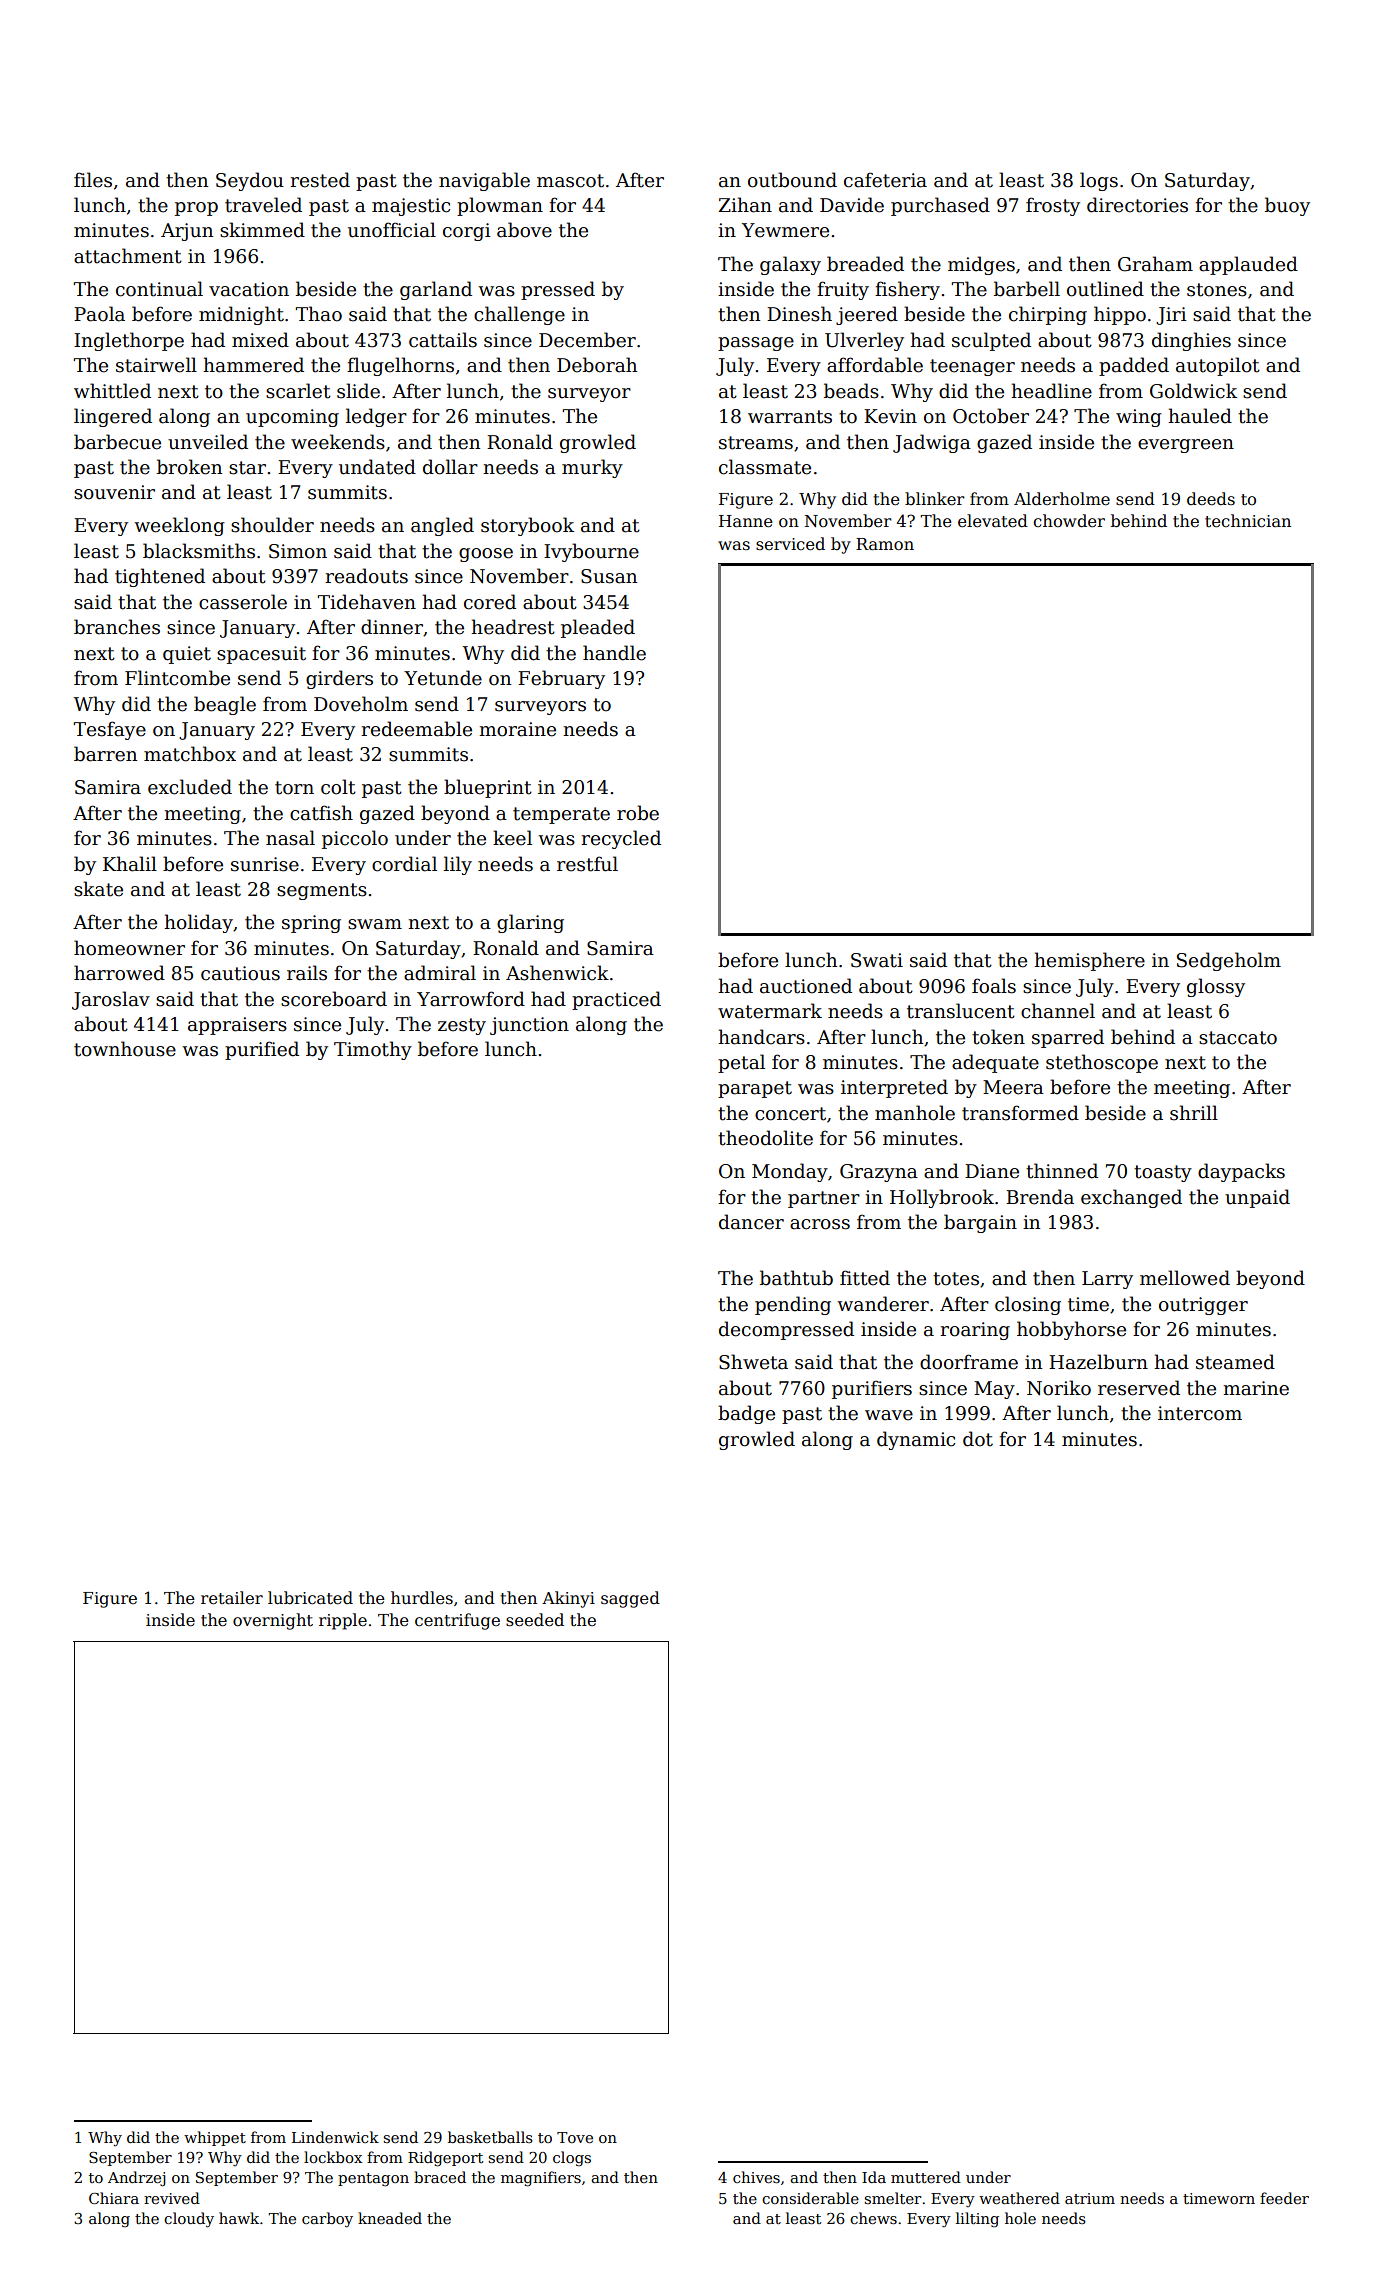 The image size is (1387, 2285). I want to click on Andrzej, so click(137, 2179).
